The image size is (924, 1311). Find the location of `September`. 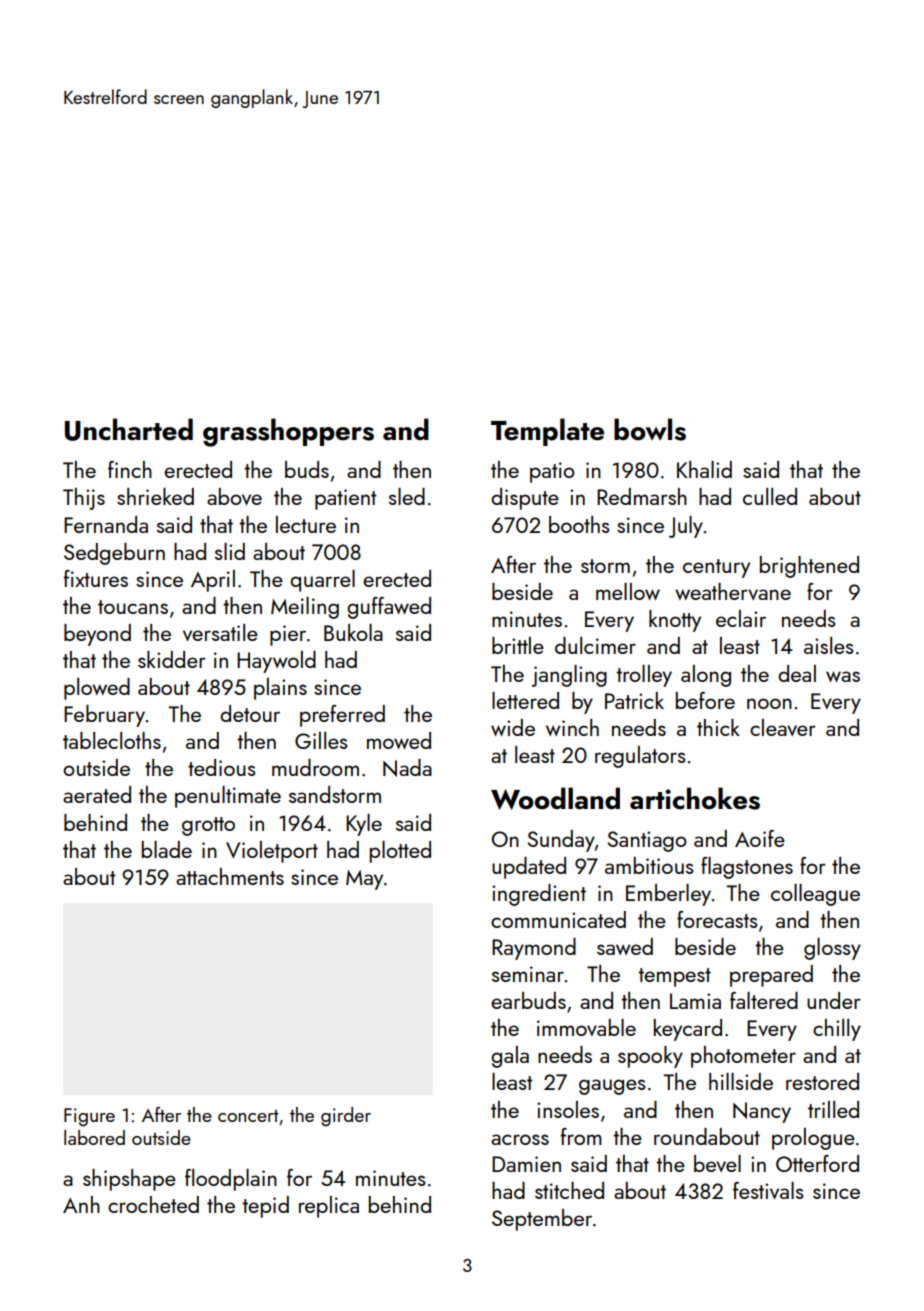

September is located at coordinates (542, 1220).
